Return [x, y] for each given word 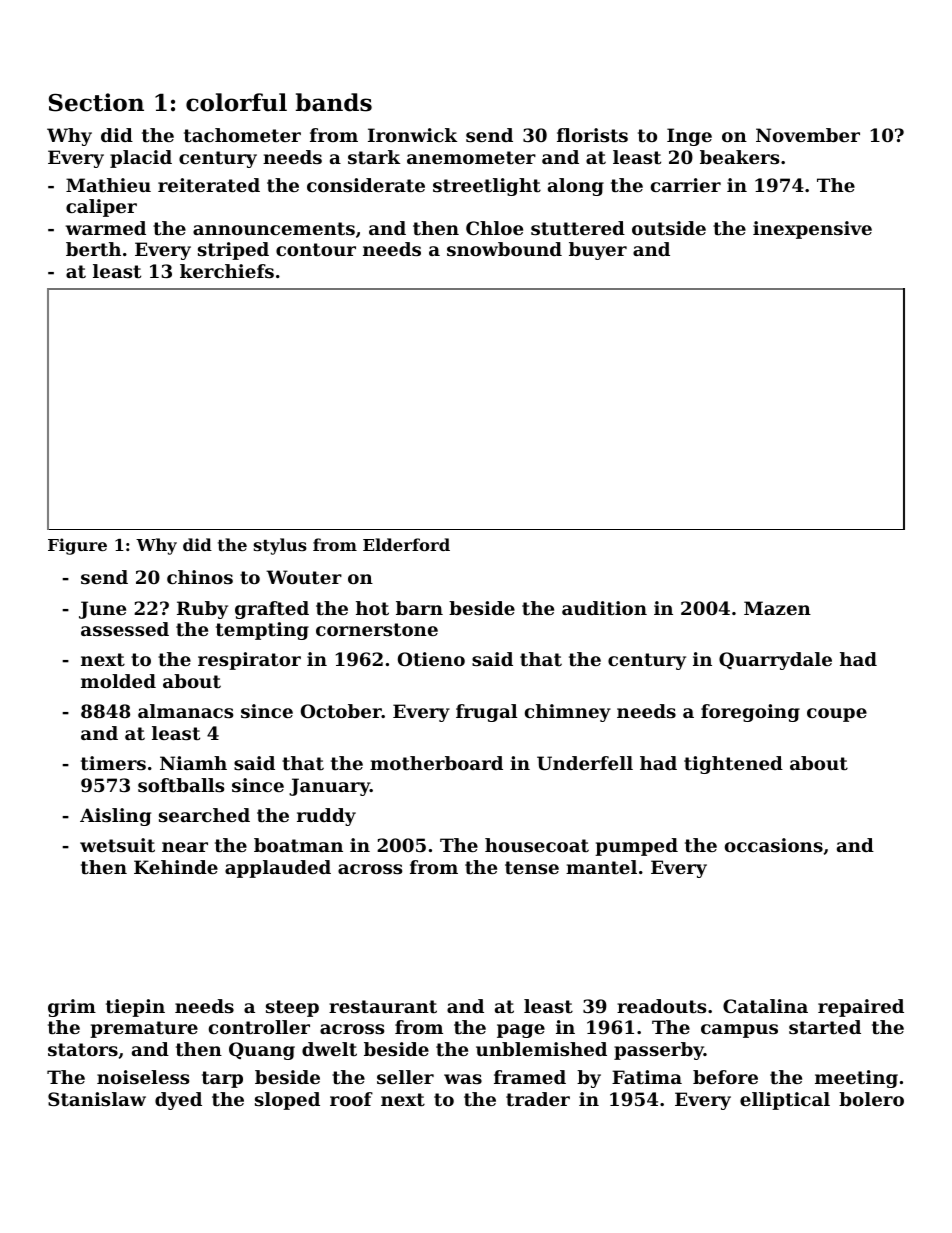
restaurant [383, 1006]
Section [96, 102]
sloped [287, 1101]
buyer [598, 251]
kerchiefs [227, 271]
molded [118, 681]
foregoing [750, 713]
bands [334, 102]
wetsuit [117, 845]
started [825, 1027]
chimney [568, 713]
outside [669, 228]
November [808, 135]
